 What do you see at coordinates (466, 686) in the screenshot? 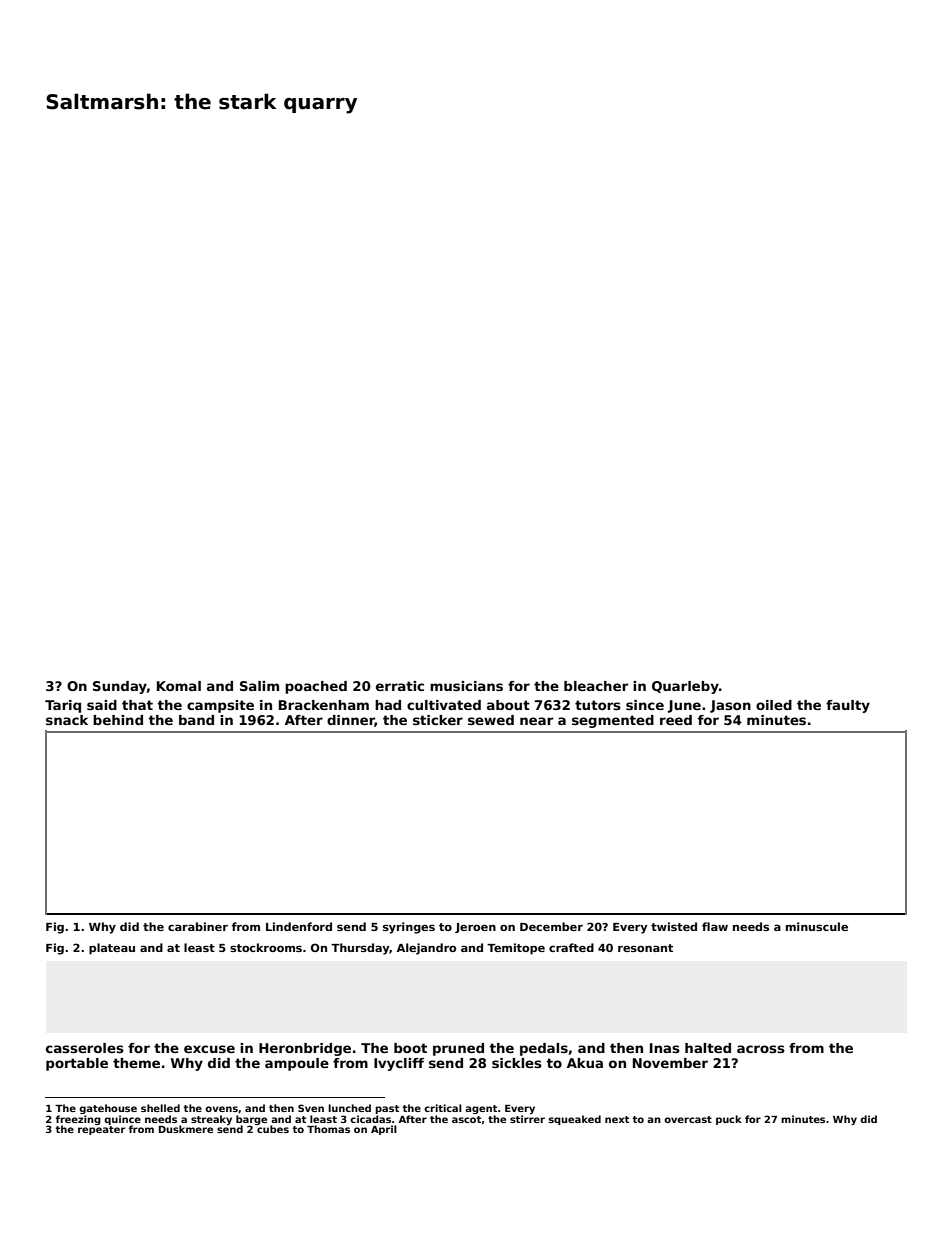
I see `musicians` at bounding box center [466, 686].
